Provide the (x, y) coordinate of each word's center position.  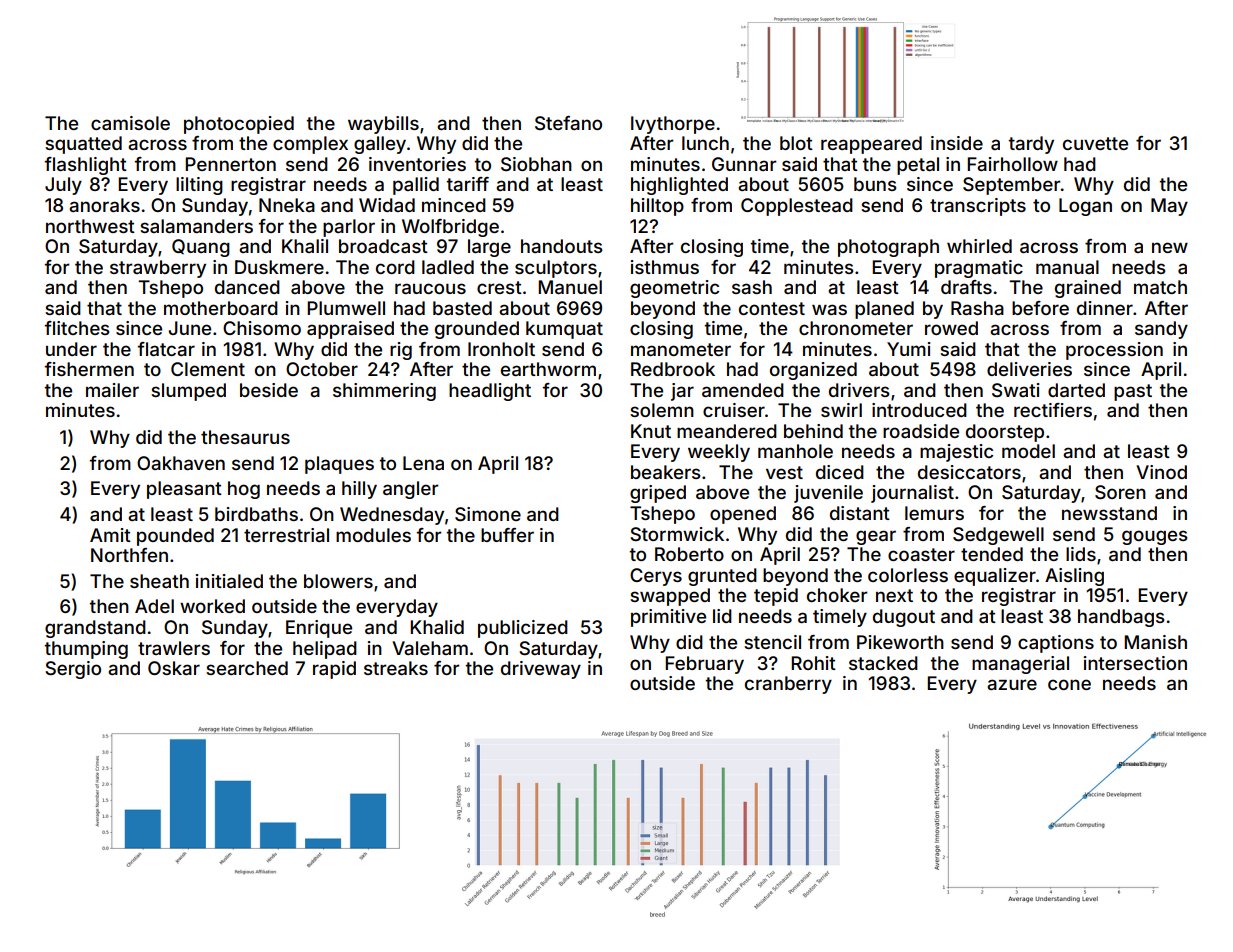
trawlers (174, 648)
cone (1069, 684)
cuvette (1095, 143)
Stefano (568, 123)
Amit (110, 535)
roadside (921, 431)
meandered (727, 431)
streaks (396, 668)
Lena (423, 463)
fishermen (89, 369)
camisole (130, 123)
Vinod (1161, 472)
